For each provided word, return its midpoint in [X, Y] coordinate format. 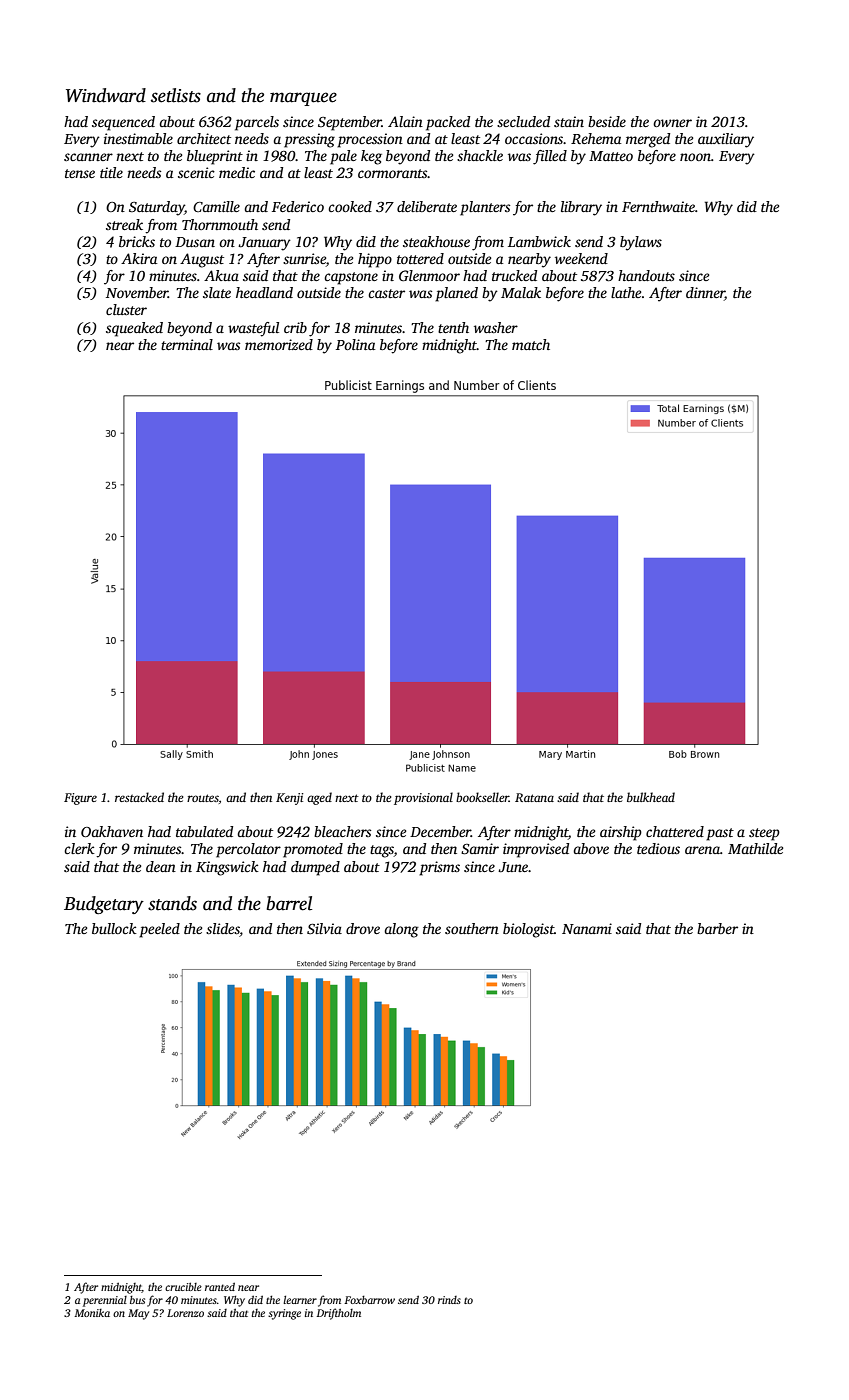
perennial [105, 1301]
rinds [449, 1300]
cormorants [393, 173]
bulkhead [651, 797]
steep [764, 834]
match [531, 344]
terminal [187, 344]
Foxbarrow [369, 1300]
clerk [79, 848]
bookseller [482, 797]
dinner [705, 294]
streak [124, 224]
